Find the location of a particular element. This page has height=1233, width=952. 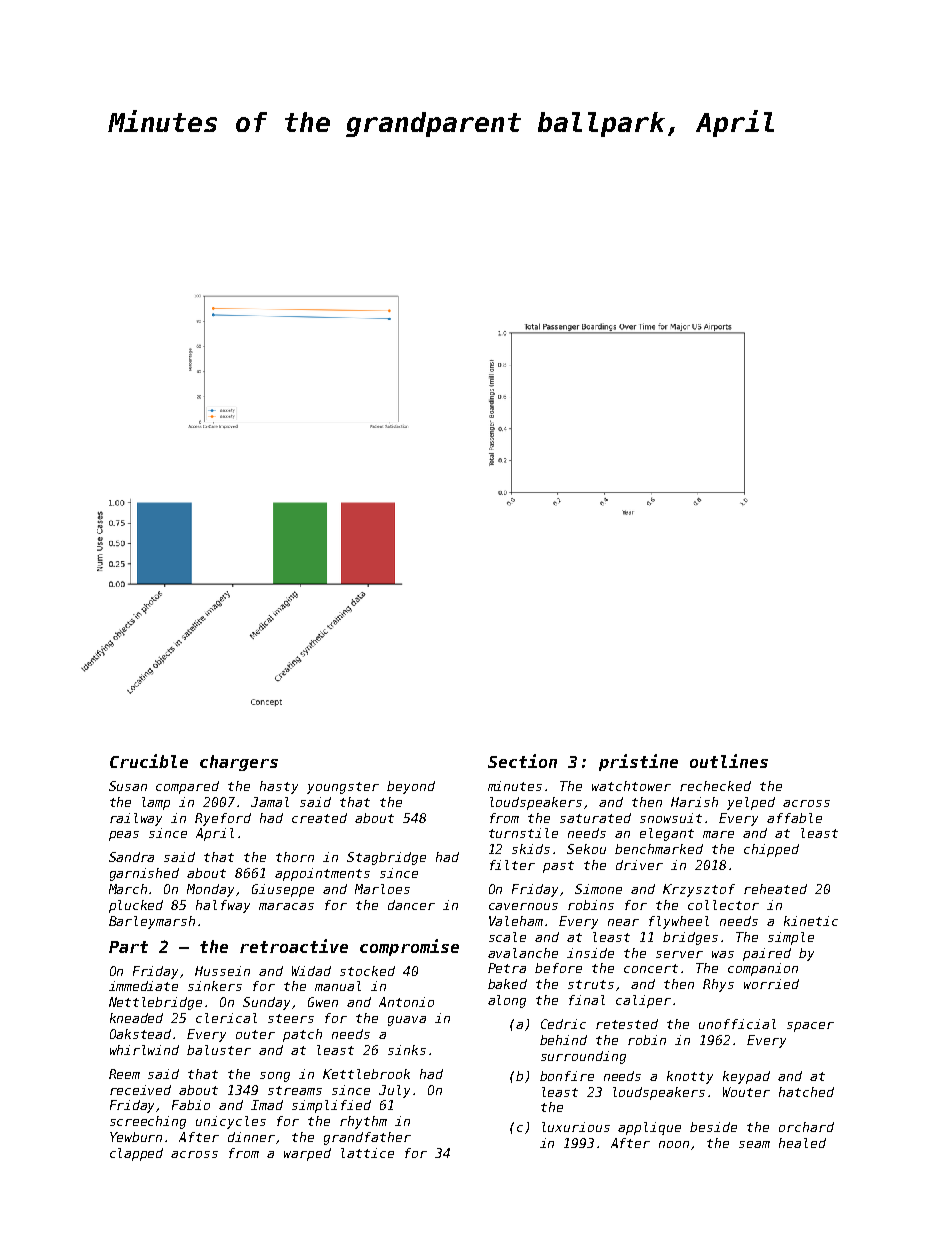

Crucible is located at coordinates (149, 761).
